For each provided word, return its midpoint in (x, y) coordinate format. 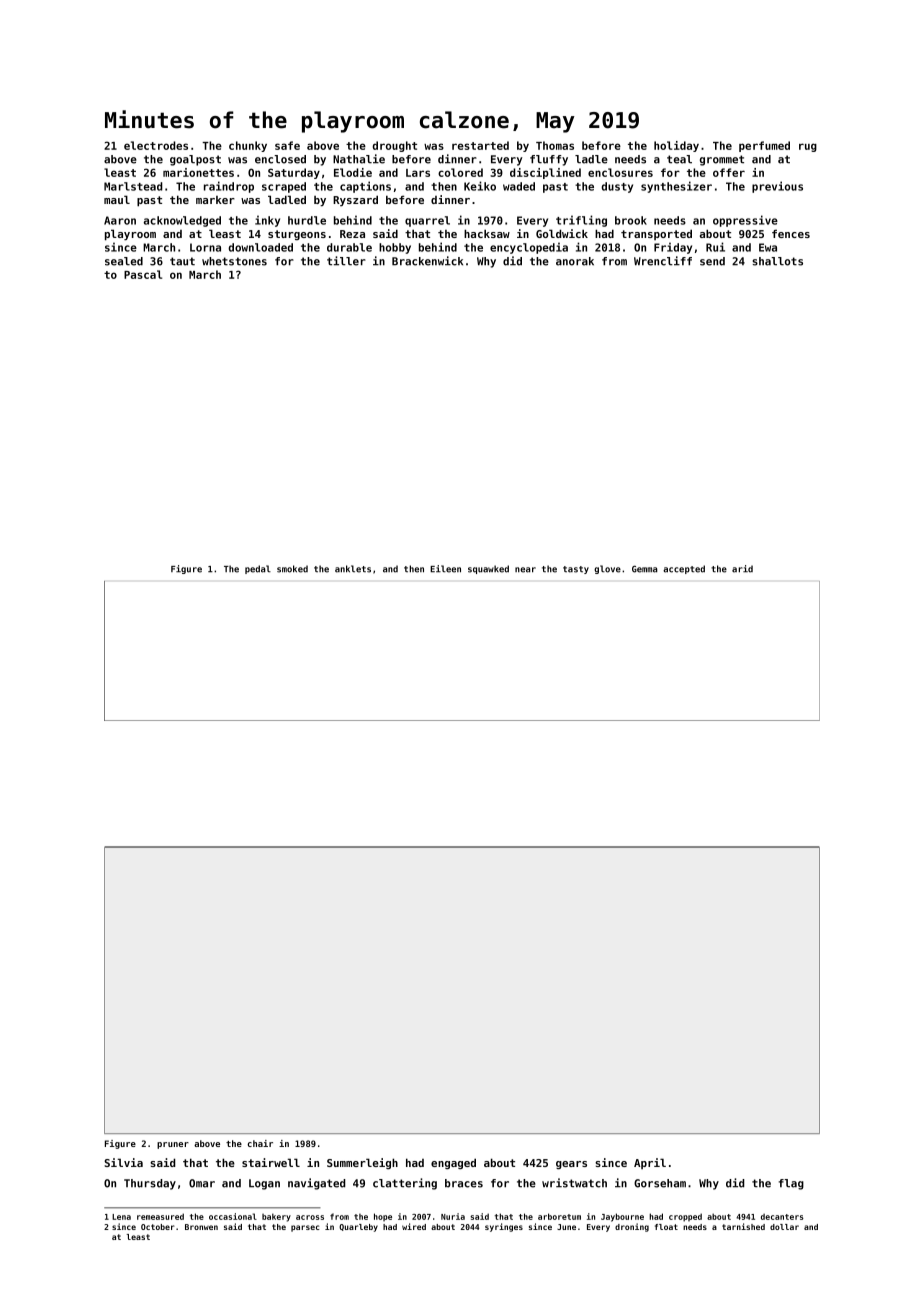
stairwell (271, 1162)
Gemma (645, 569)
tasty (576, 570)
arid (742, 569)
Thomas (555, 145)
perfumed (764, 146)
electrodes (156, 145)
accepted (684, 569)
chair (260, 1143)
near (525, 570)
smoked (292, 569)
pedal (258, 569)
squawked (488, 569)
